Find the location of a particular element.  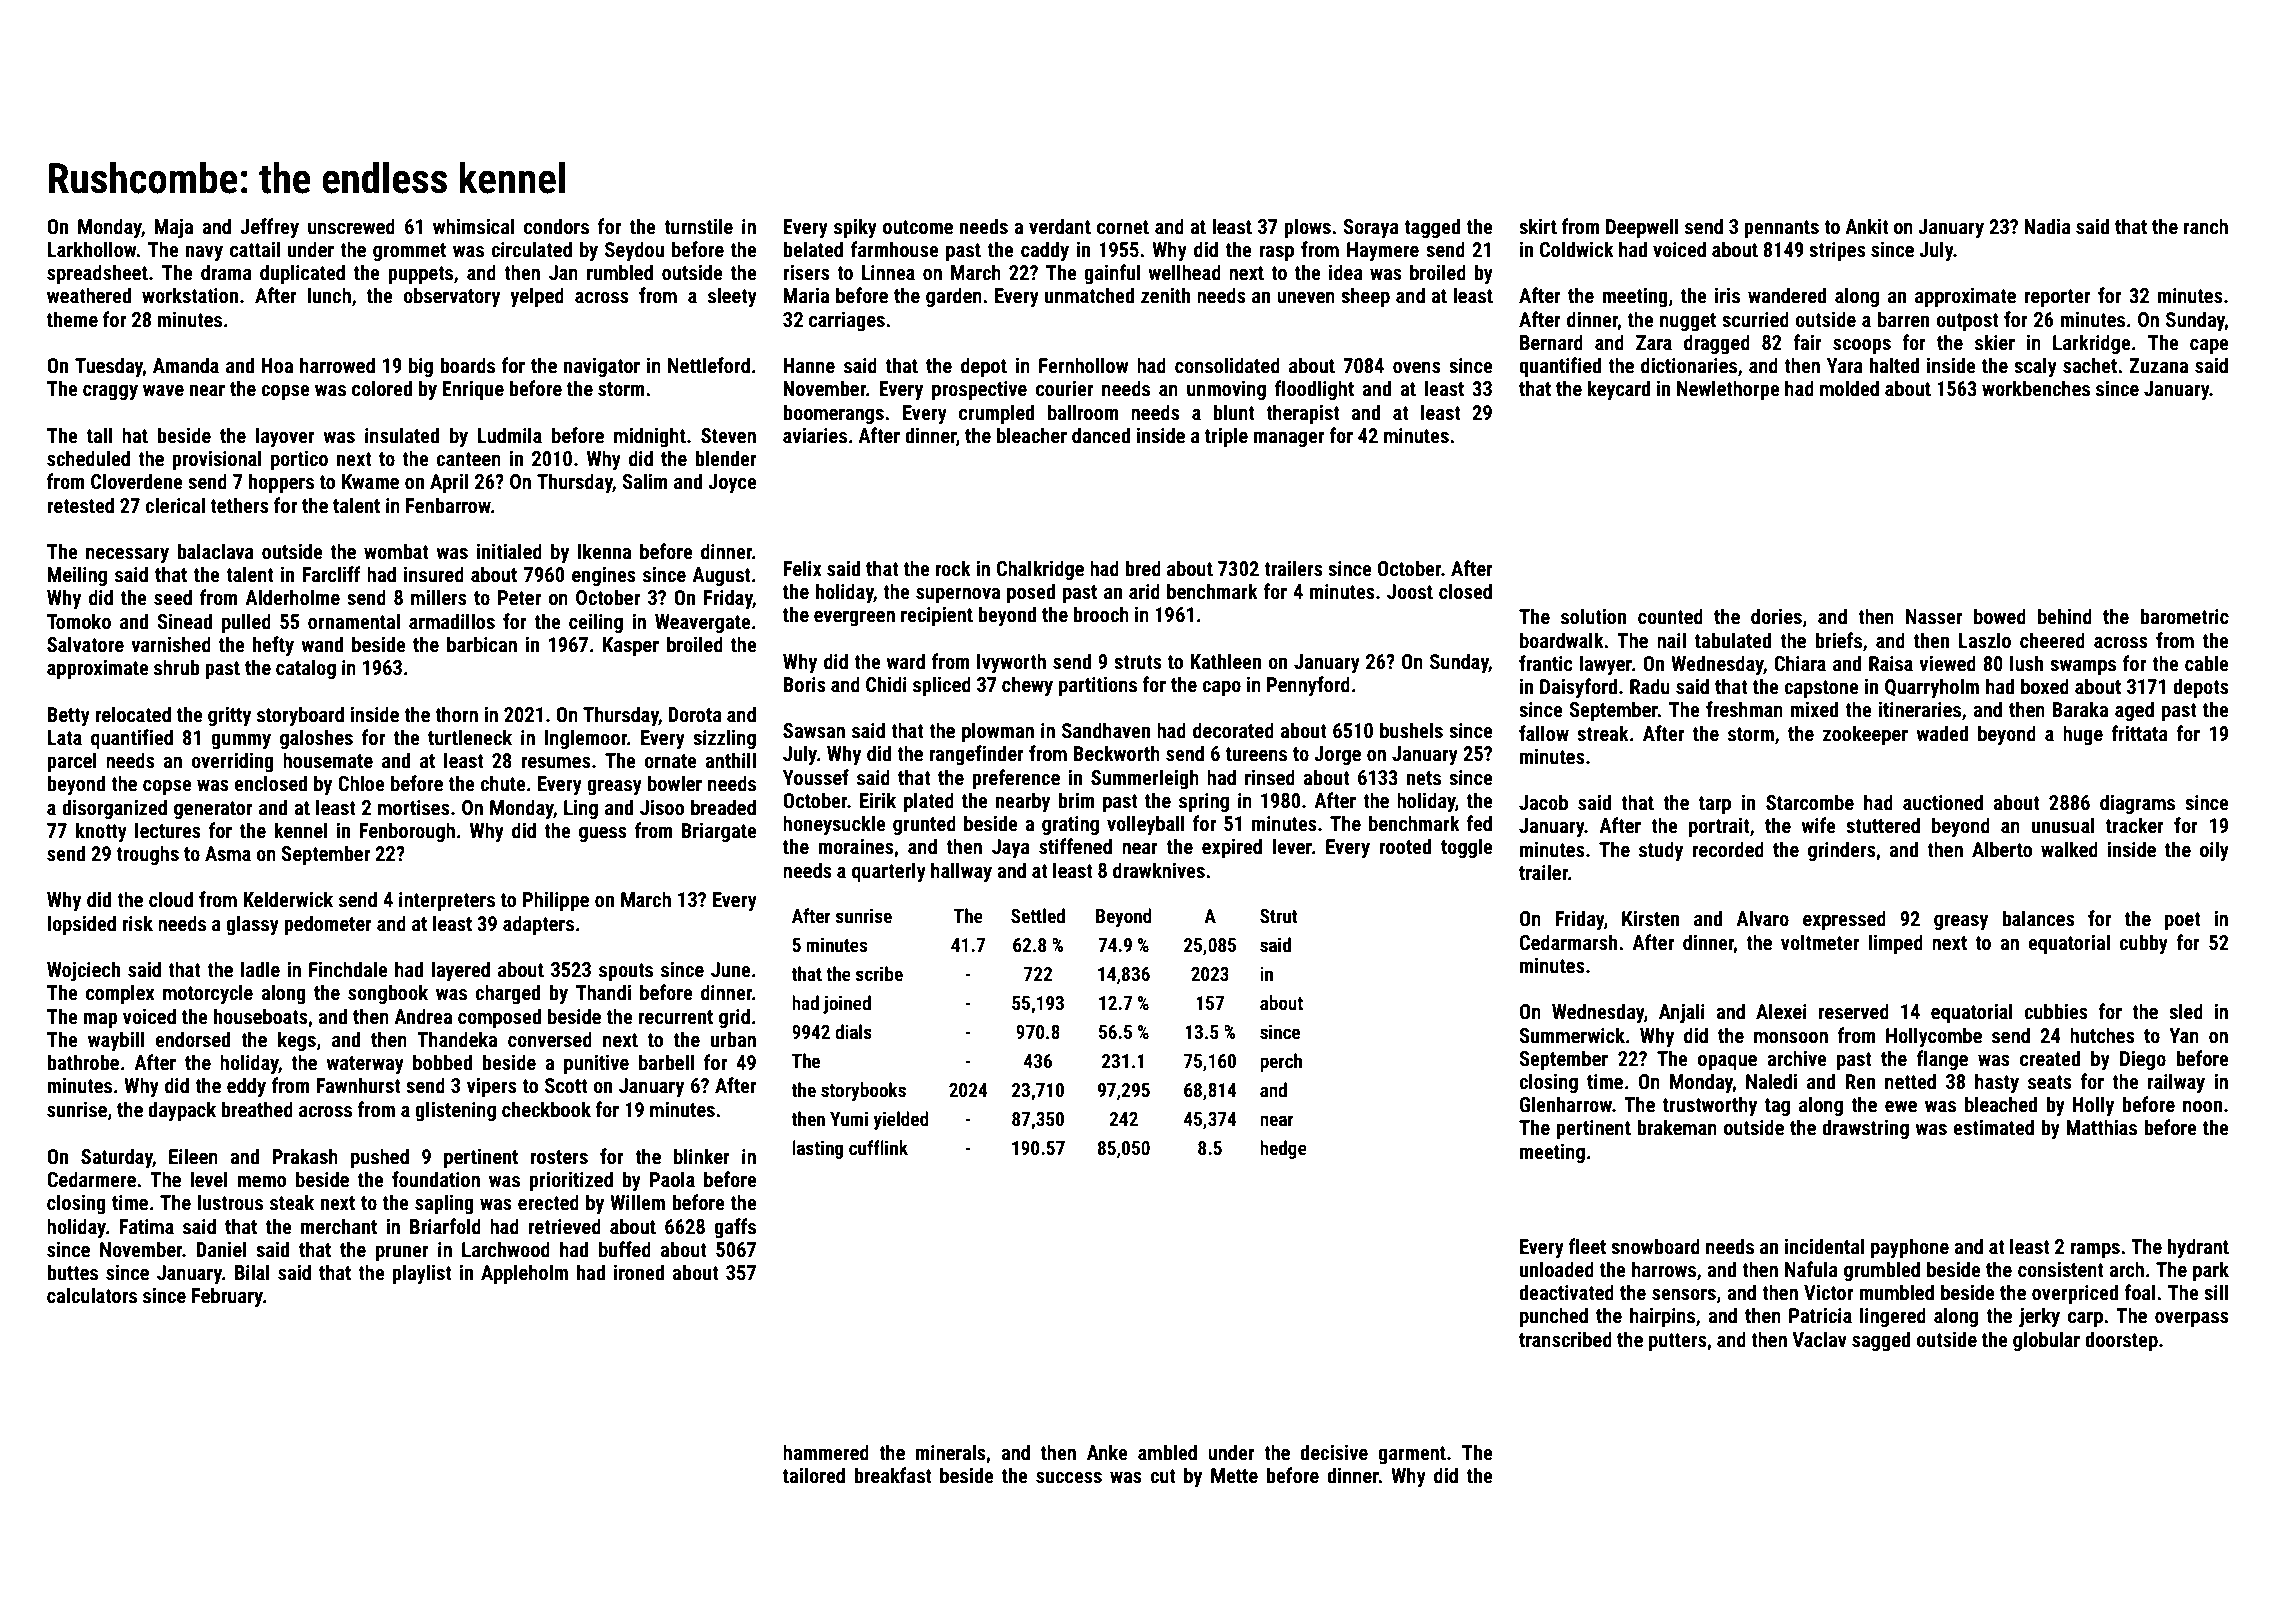

gainful is located at coordinates (1112, 274).
